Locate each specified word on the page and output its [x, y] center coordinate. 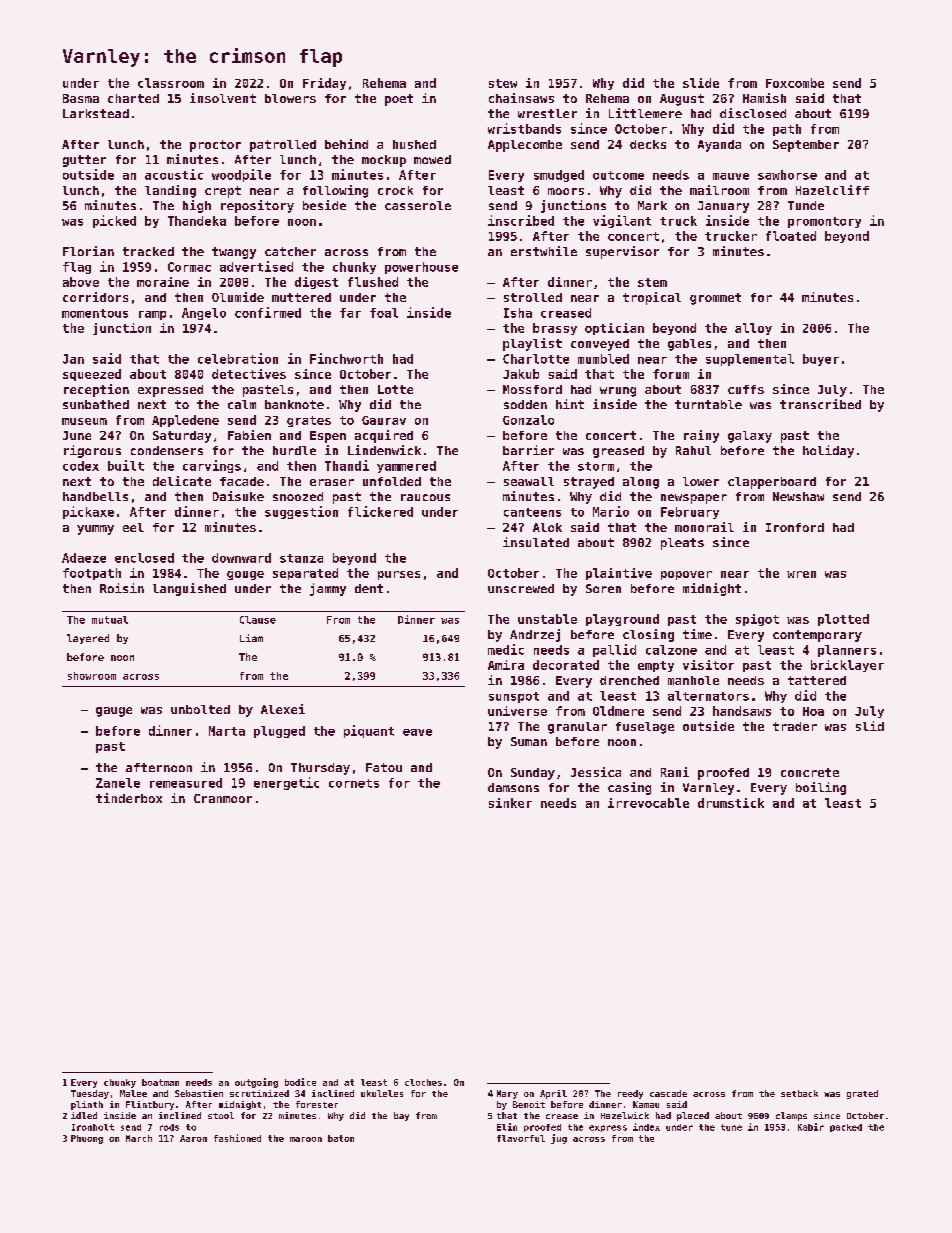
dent [369, 588]
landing [170, 191]
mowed [432, 159]
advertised [256, 266]
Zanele [118, 783]
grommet [715, 299]
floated [791, 236]
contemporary [817, 636]
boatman [160, 1082]
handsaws [742, 711]
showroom [92, 676]
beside [324, 205]
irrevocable [648, 803]
